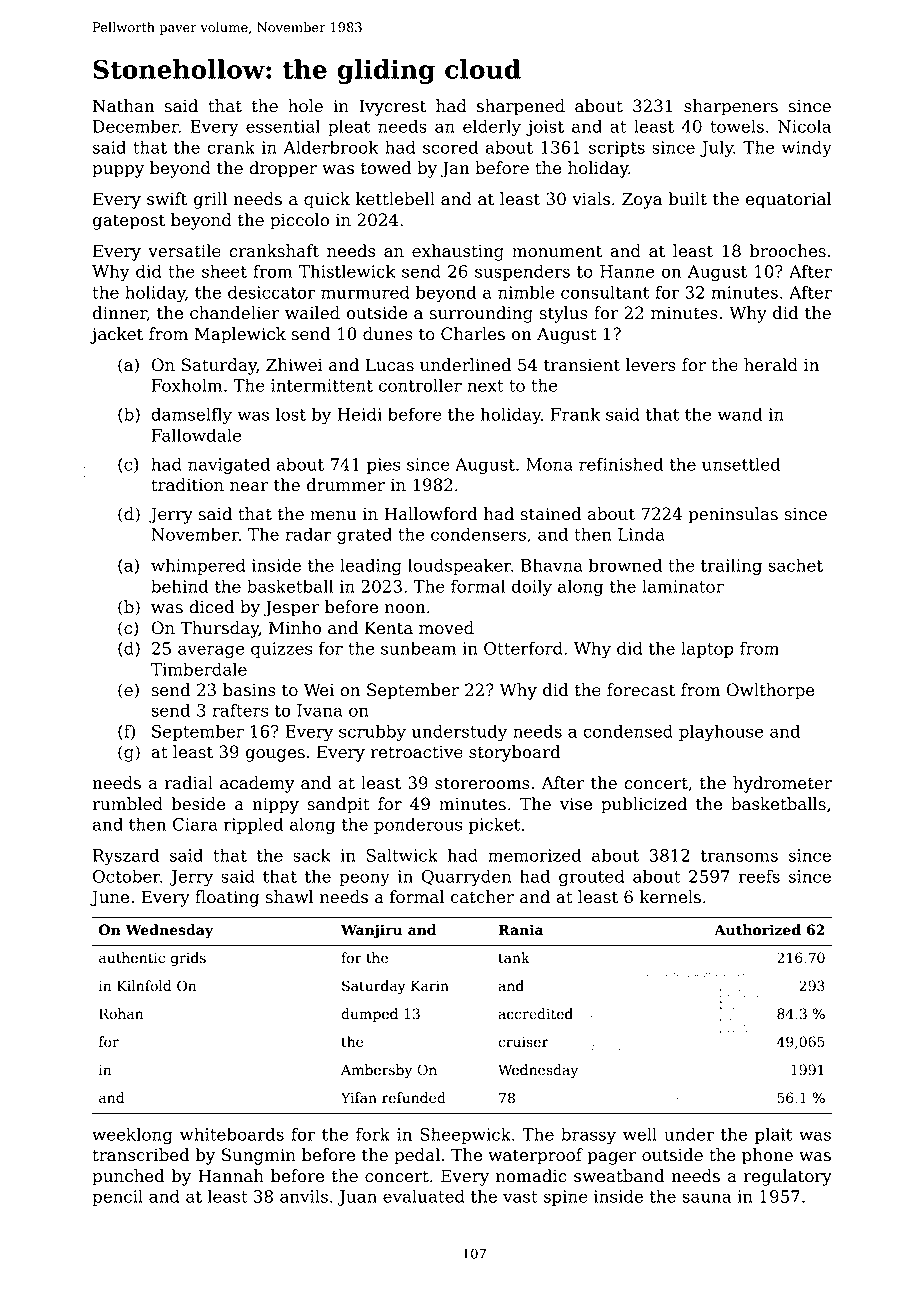  What do you see at coordinates (346, 485) in the document?
I see `drummer` at bounding box center [346, 485].
